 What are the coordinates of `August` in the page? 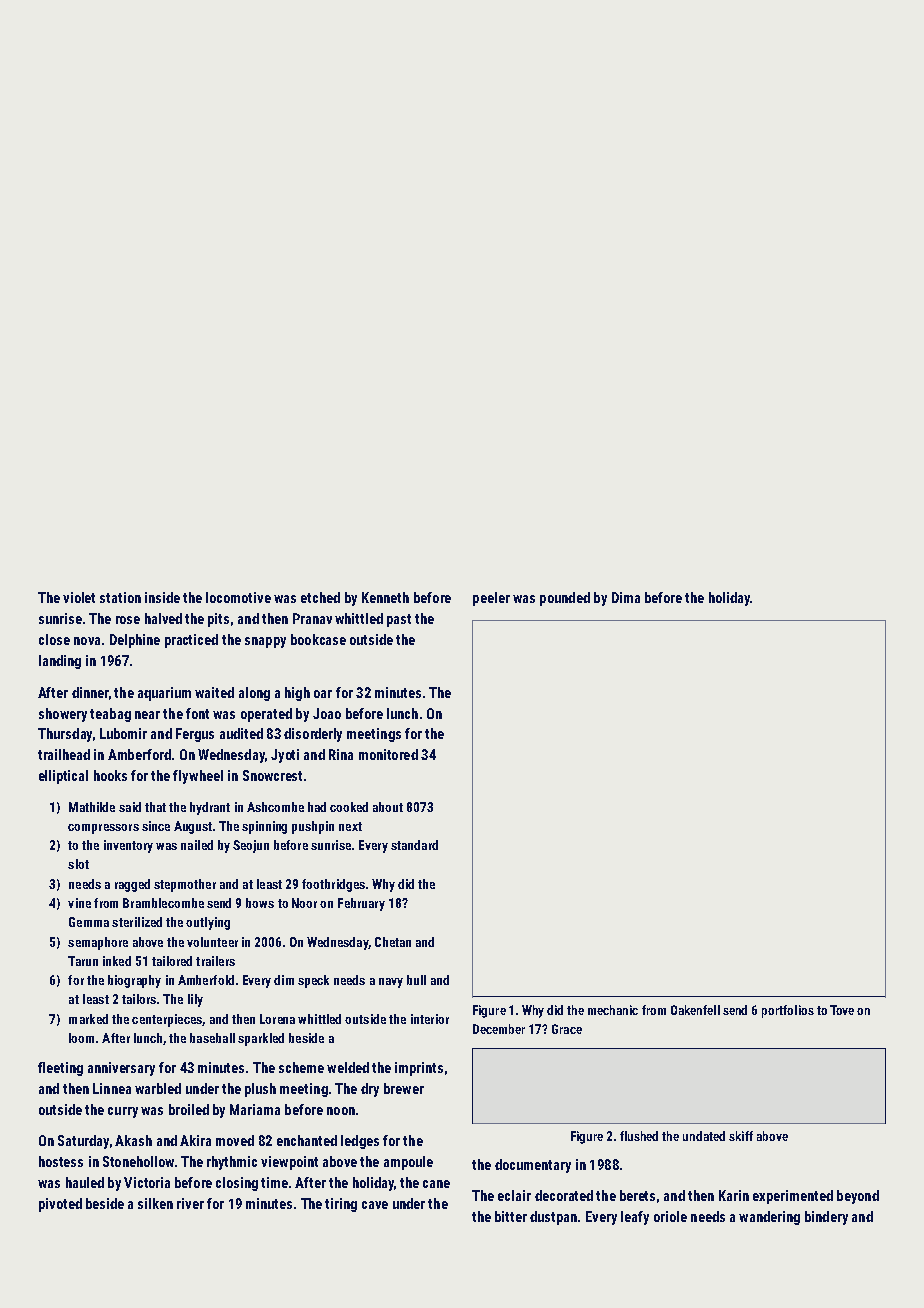 It's located at (193, 827).
